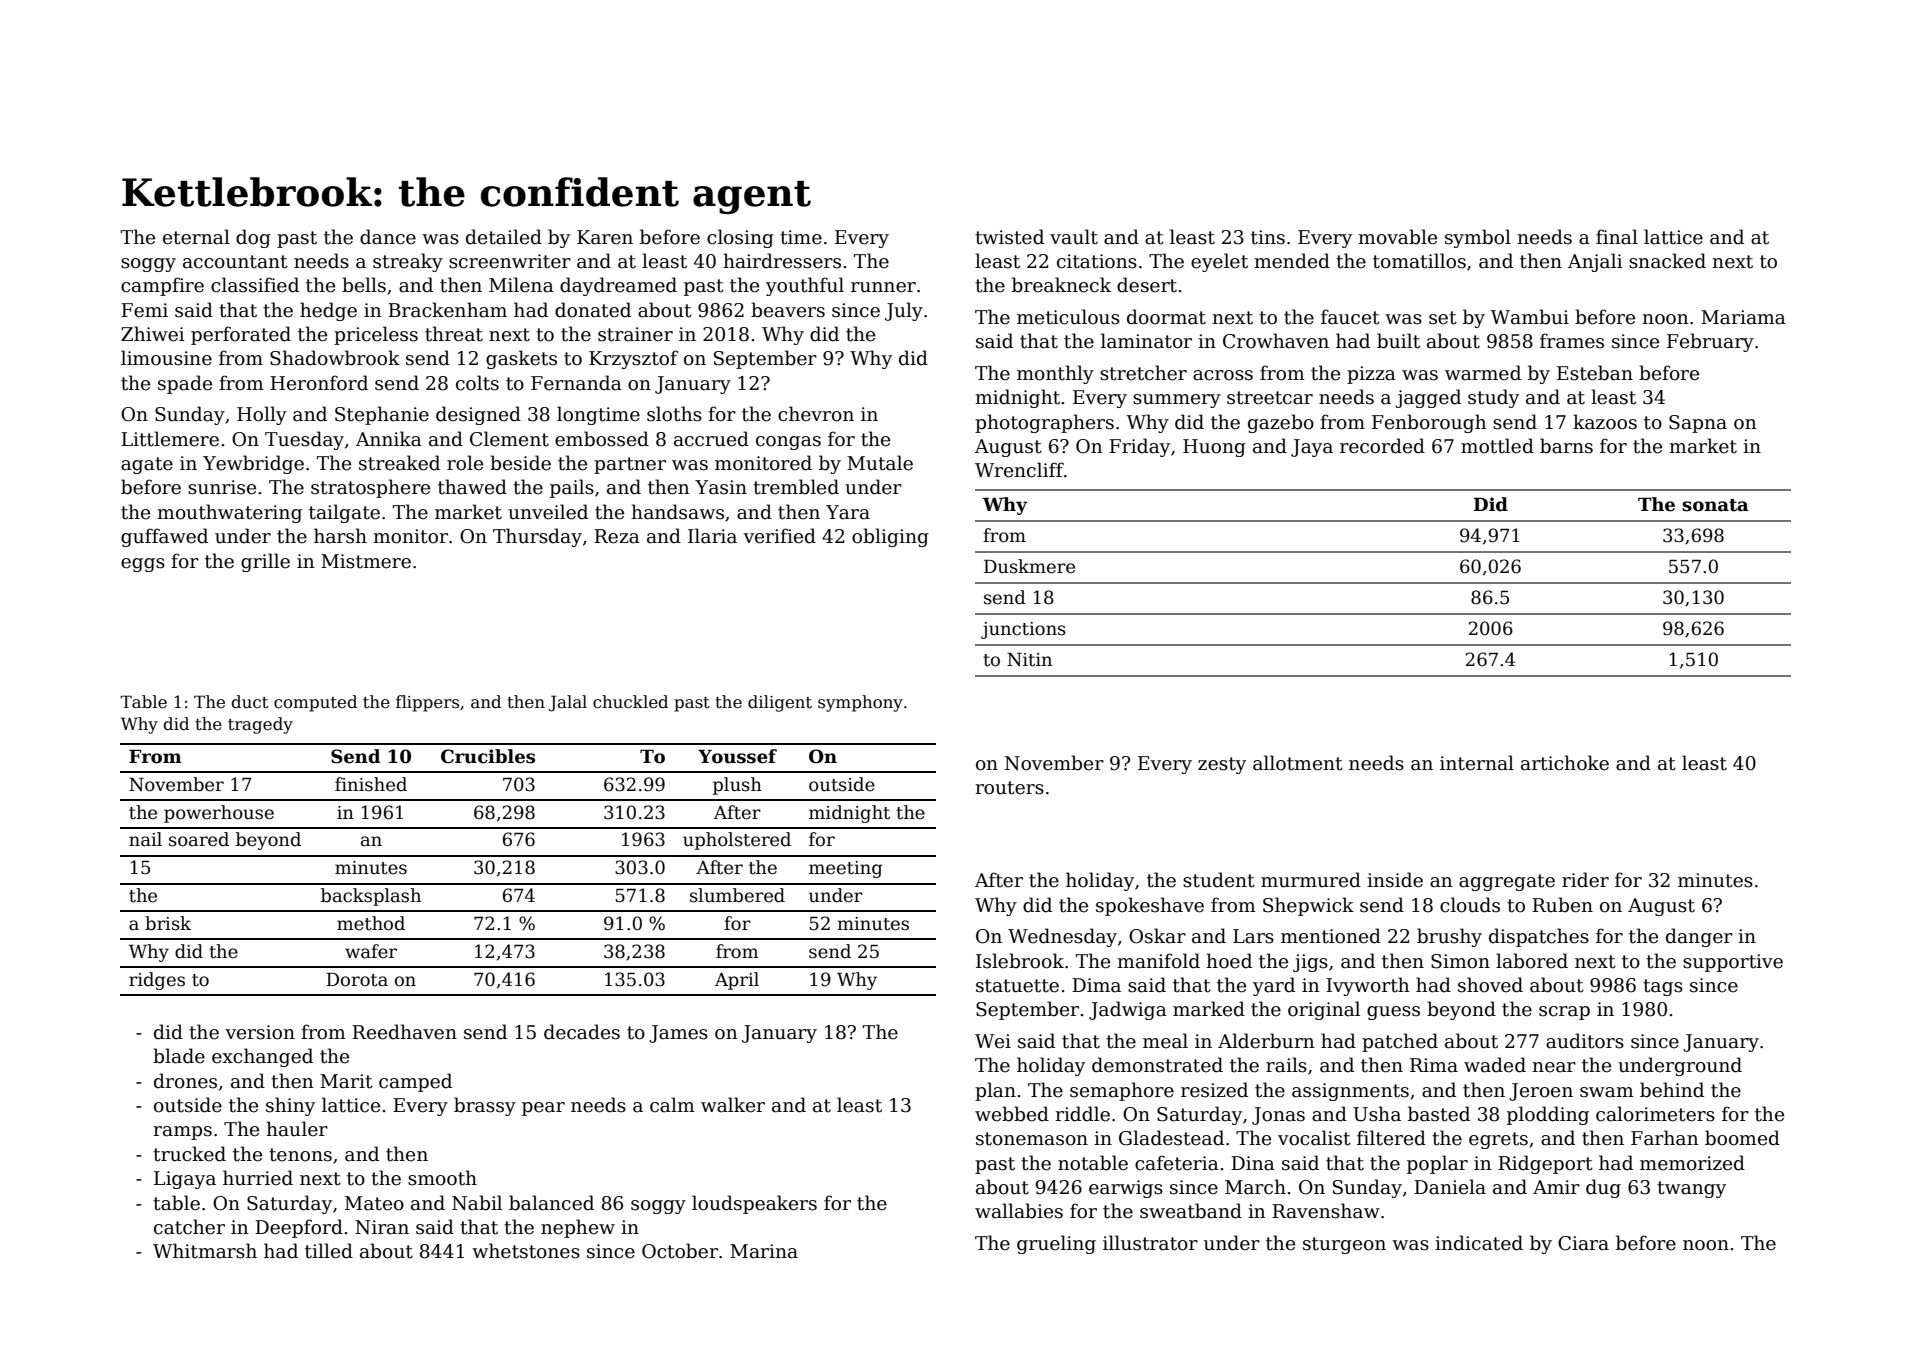  Describe the element at coordinates (485, 1106) in the screenshot. I see `brassy` at that location.
